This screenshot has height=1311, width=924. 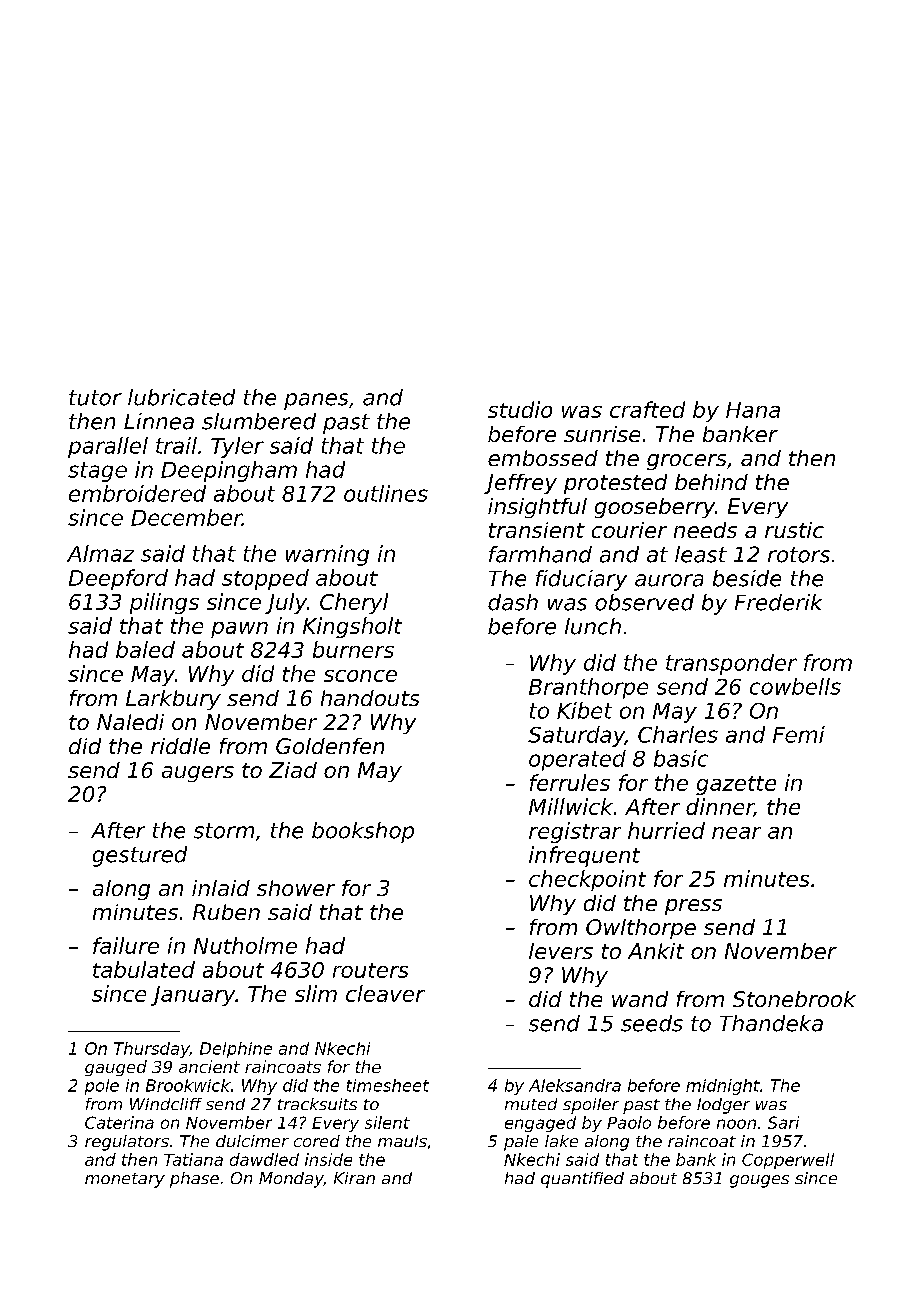 I want to click on Kibet, so click(x=584, y=710).
